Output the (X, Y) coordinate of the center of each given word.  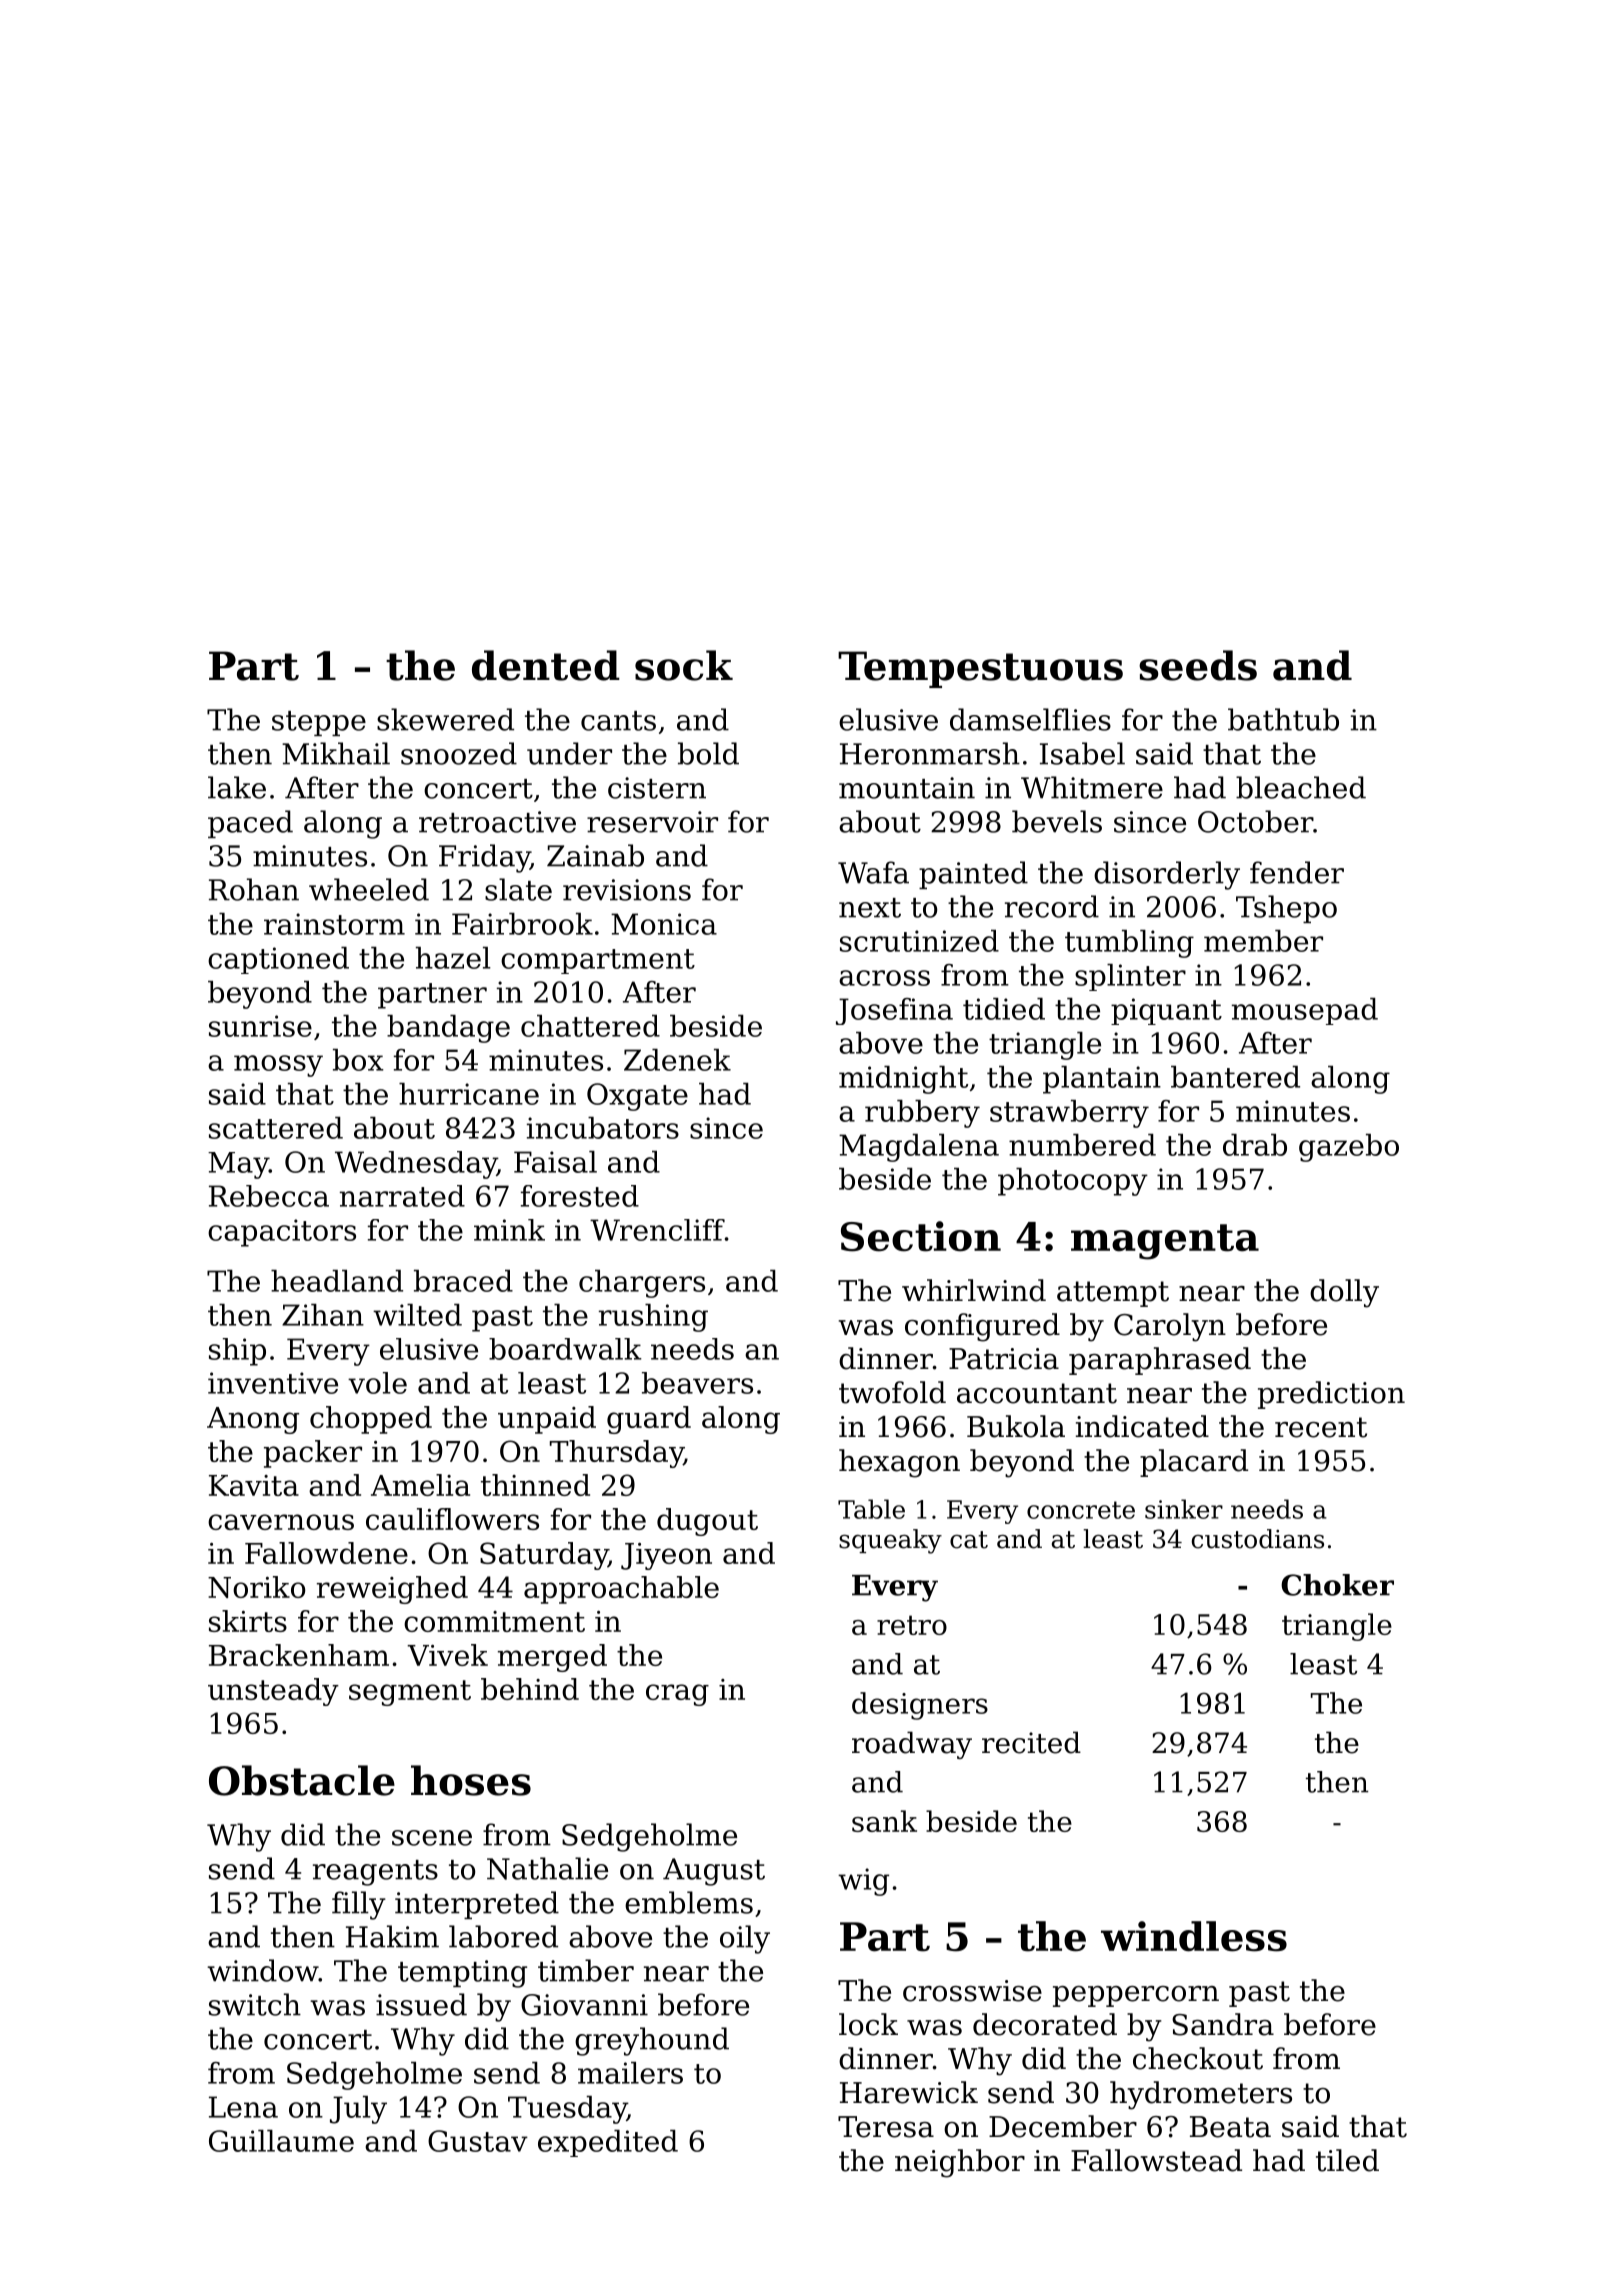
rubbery (922, 1114)
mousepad (1305, 1011)
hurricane (469, 1094)
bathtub (1283, 719)
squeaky (890, 1541)
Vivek (447, 1655)
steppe (319, 723)
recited (1031, 1742)
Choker (1337, 1585)
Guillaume (281, 2141)
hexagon (899, 1463)
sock (684, 665)
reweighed (392, 1590)
